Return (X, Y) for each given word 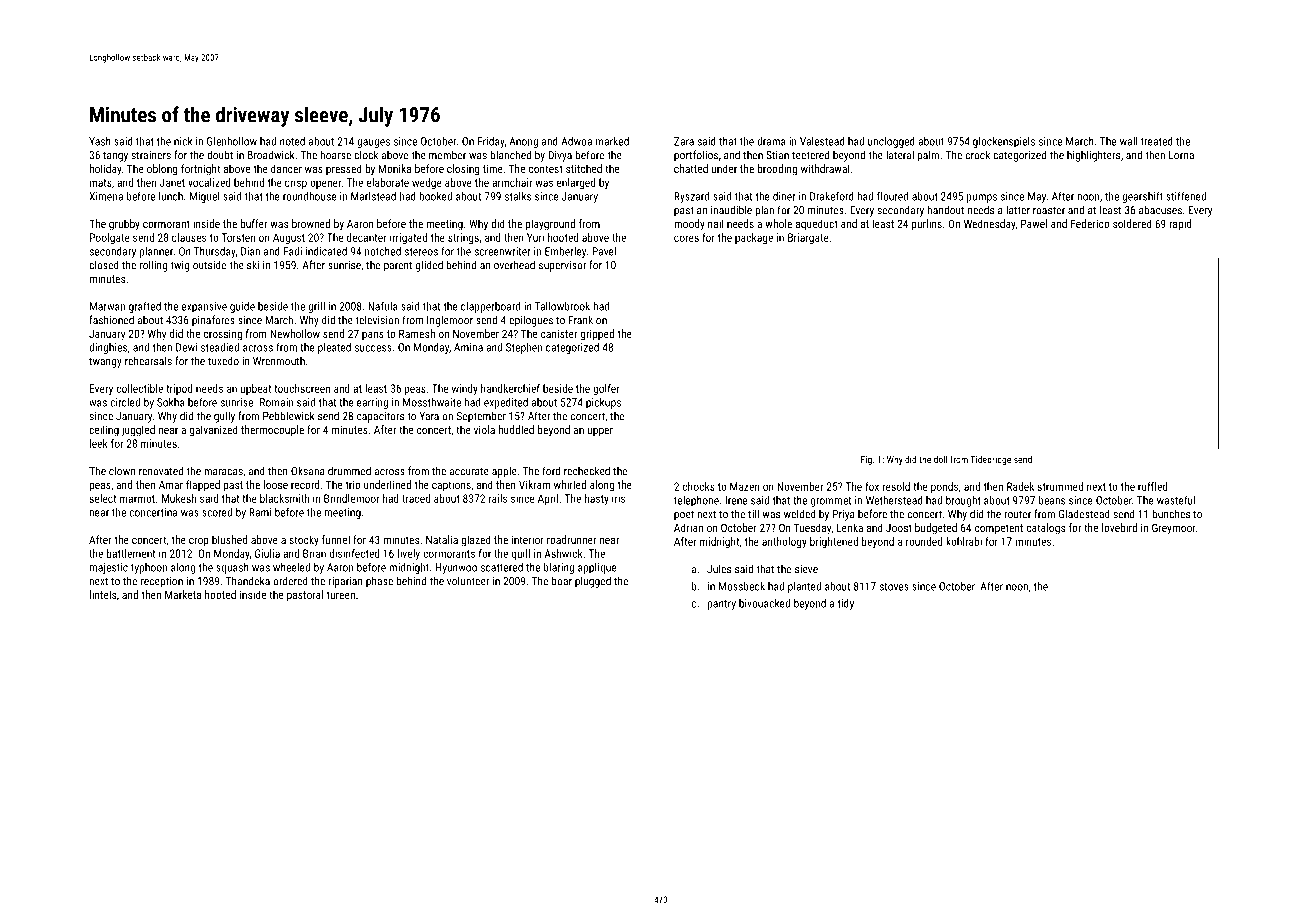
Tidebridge (990, 460)
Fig (866, 460)
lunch (171, 196)
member (447, 155)
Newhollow (295, 333)
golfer (606, 389)
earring (372, 403)
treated (1157, 141)
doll (940, 459)
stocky (304, 541)
